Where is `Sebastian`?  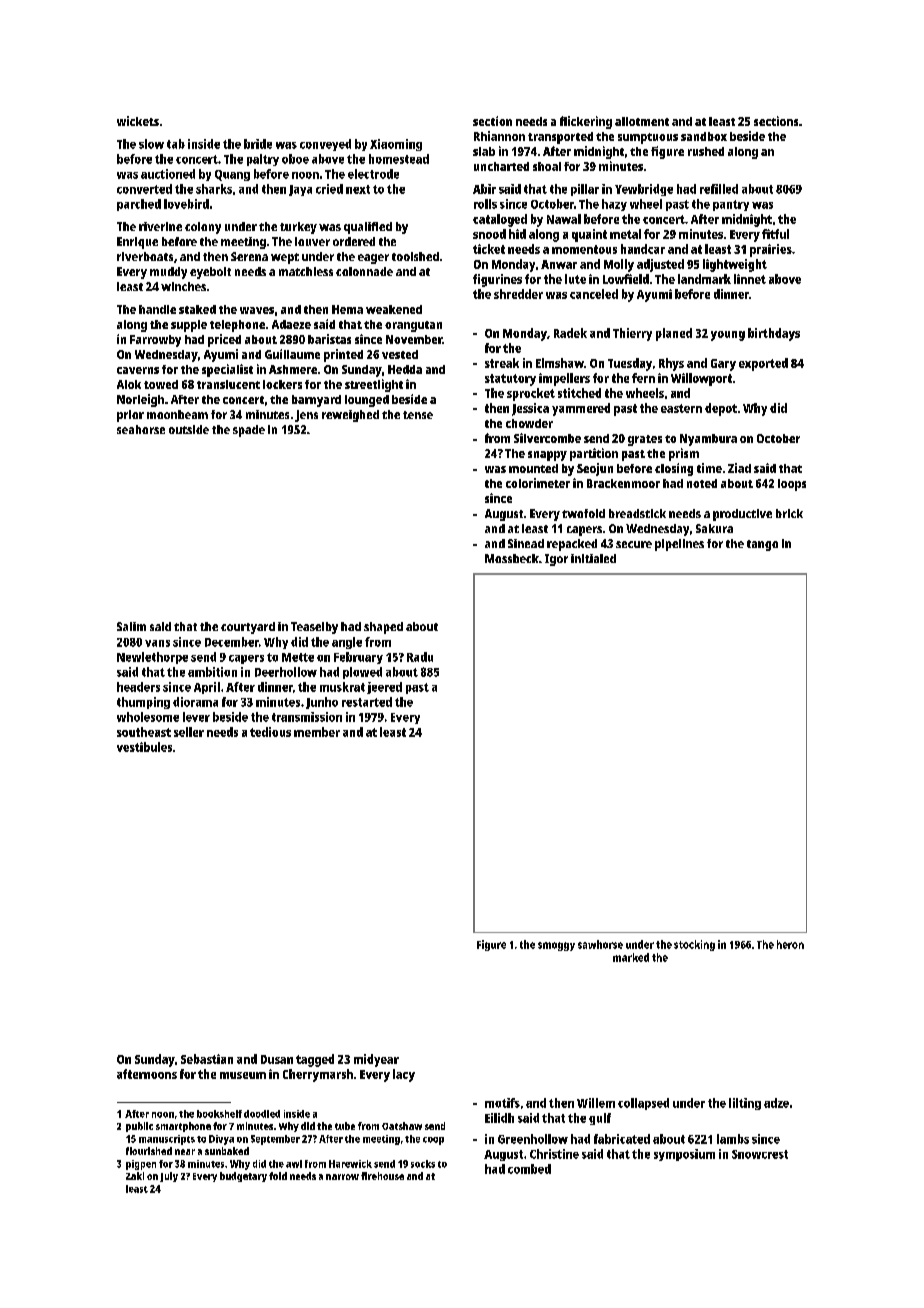
Sebastian is located at coordinates (207, 1059).
